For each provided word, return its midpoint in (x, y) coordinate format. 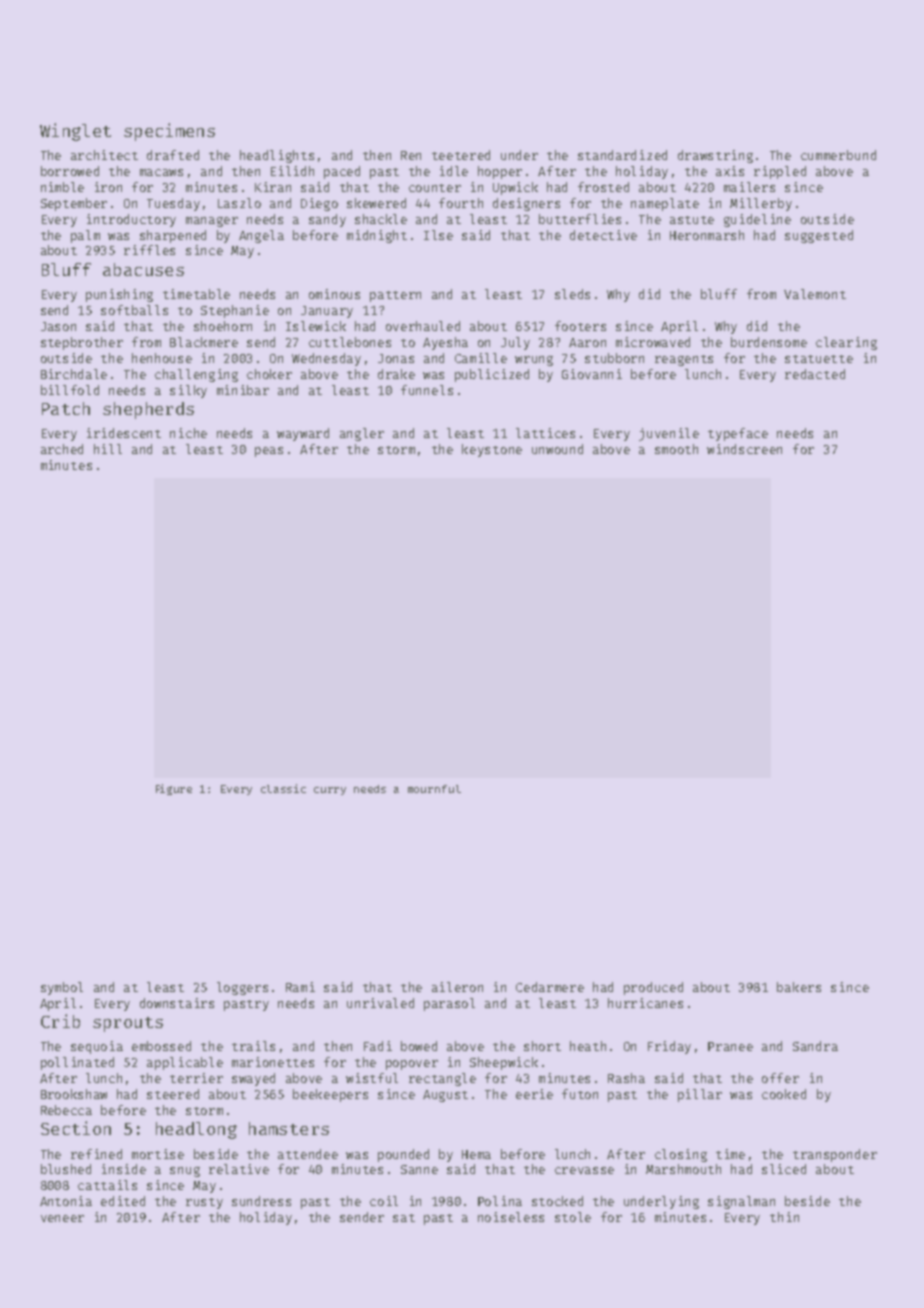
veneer (62, 1218)
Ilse (438, 235)
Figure (174, 789)
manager (212, 222)
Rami (300, 987)
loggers (242, 988)
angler (362, 434)
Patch (66, 408)
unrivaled (380, 1003)
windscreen (744, 449)
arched (62, 449)
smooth (676, 449)
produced (653, 988)
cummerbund (838, 155)
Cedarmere (550, 987)
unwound (557, 449)
